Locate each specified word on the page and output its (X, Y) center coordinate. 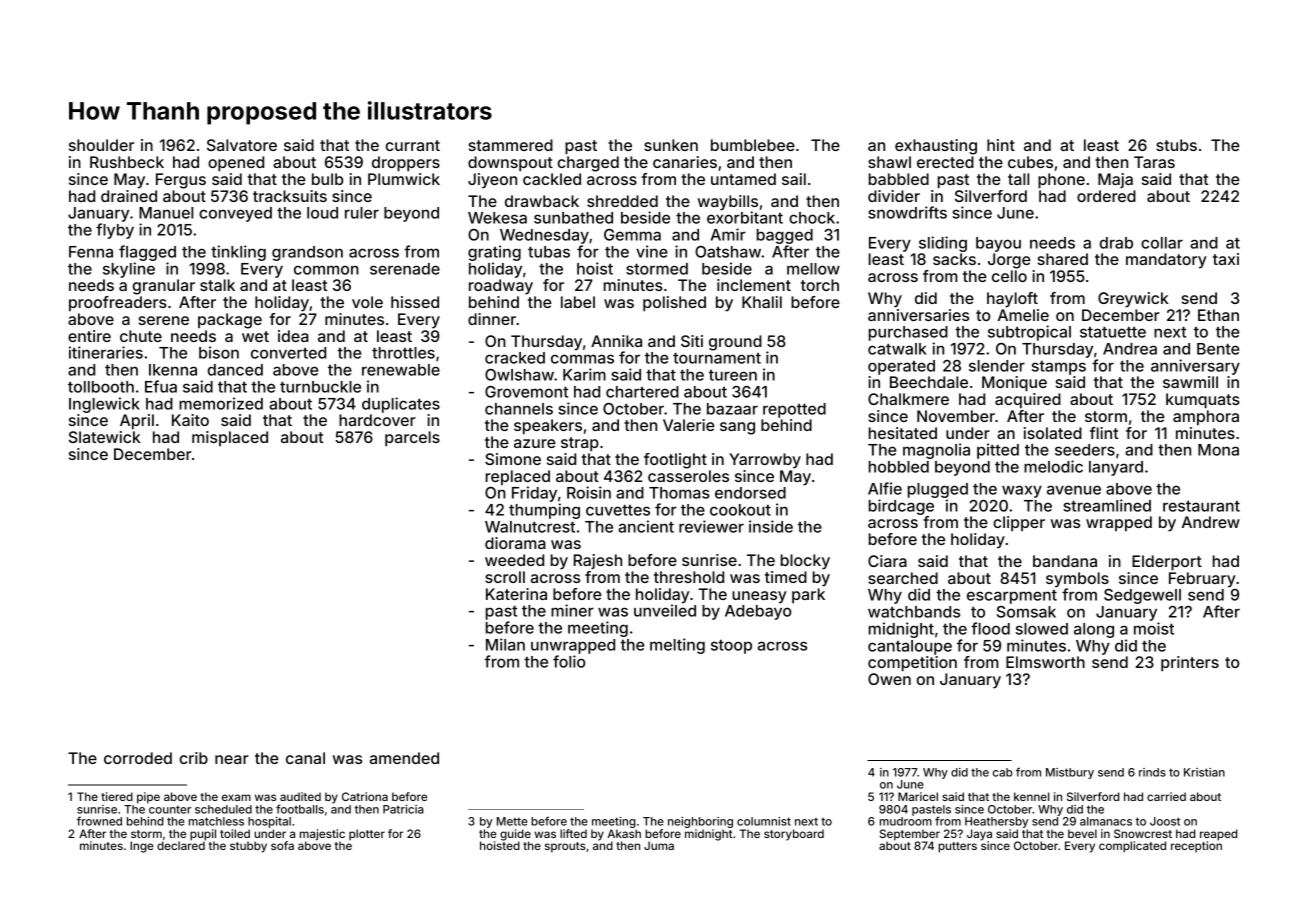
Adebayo (758, 612)
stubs (1176, 145)
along (1094, 630)
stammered (511, 145)
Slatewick (105, 437)
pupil (203, 835)
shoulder (101, 145)
